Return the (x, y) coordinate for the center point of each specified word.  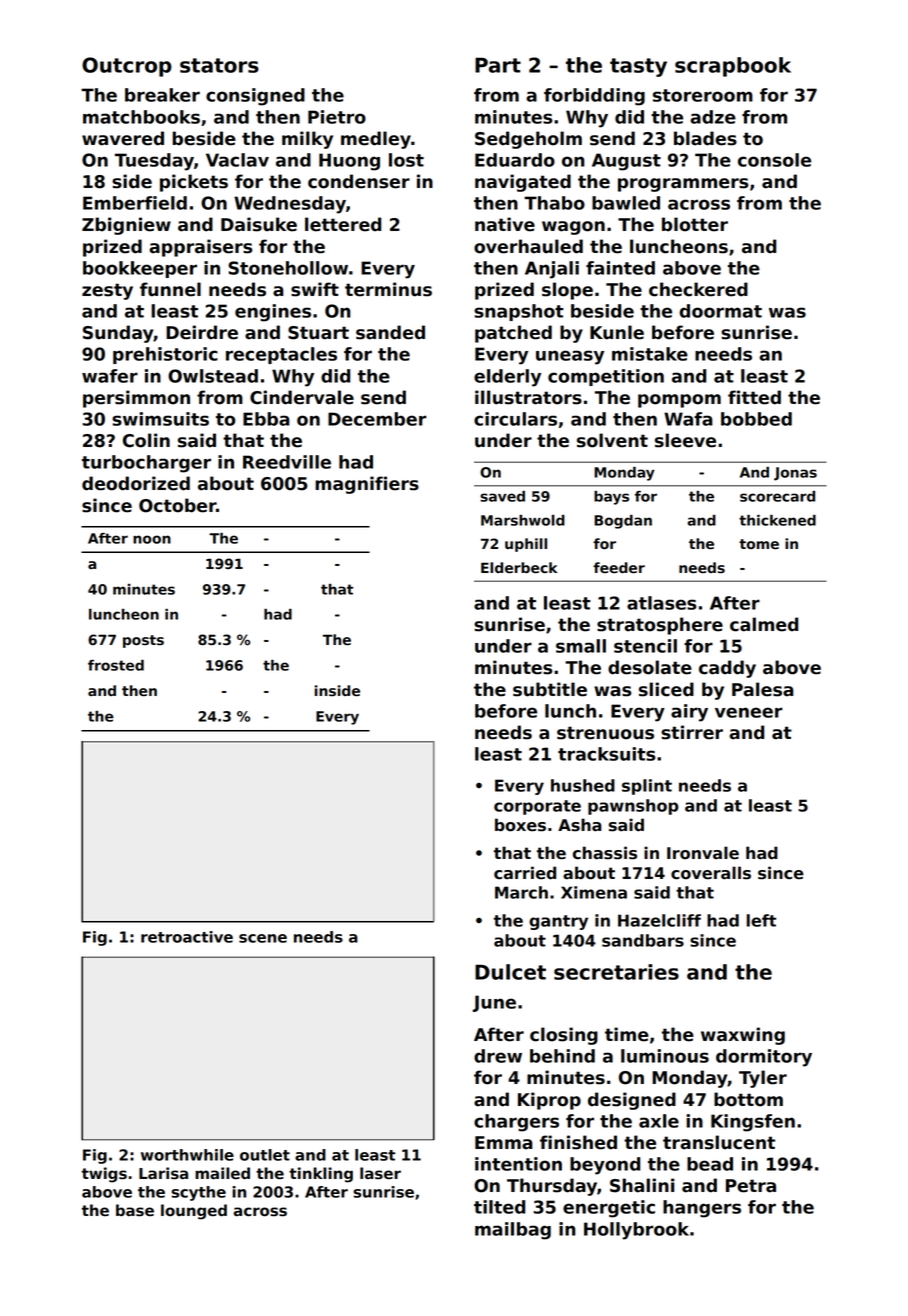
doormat (720, 311)
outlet (265, 1155)
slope (567, 291)
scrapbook (733, 67)
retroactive (187, 937)
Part (498, 65)
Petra (751, 1186)
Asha (580, 825)
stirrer (692, 732)
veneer (749, 712)
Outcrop (127, 67)
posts (143, 641)
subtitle (550, 689)
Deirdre (202, 332)
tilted (499, 1207)
